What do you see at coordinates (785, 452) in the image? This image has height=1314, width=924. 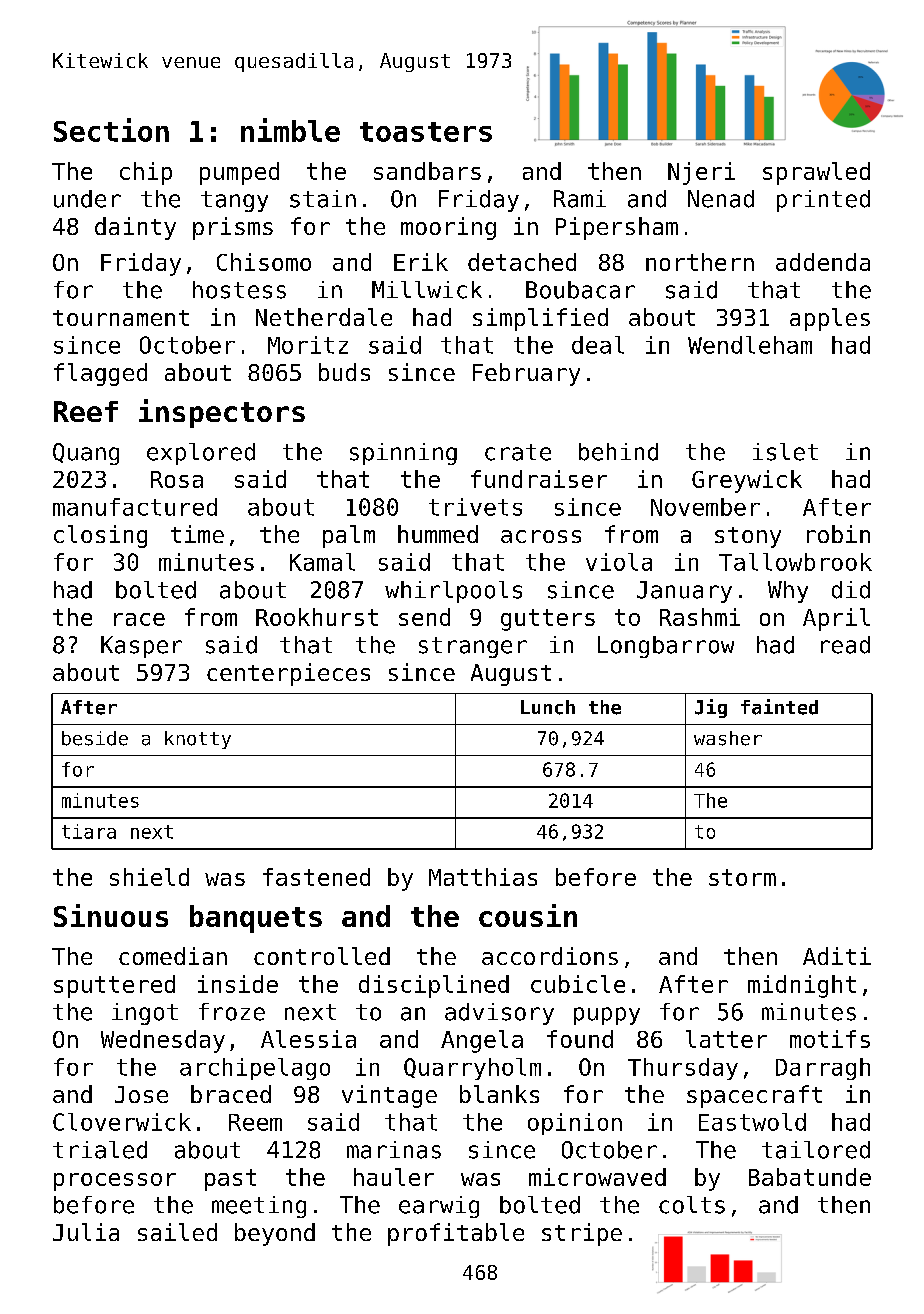 I see `islet` at bounding box center [785, 452].
